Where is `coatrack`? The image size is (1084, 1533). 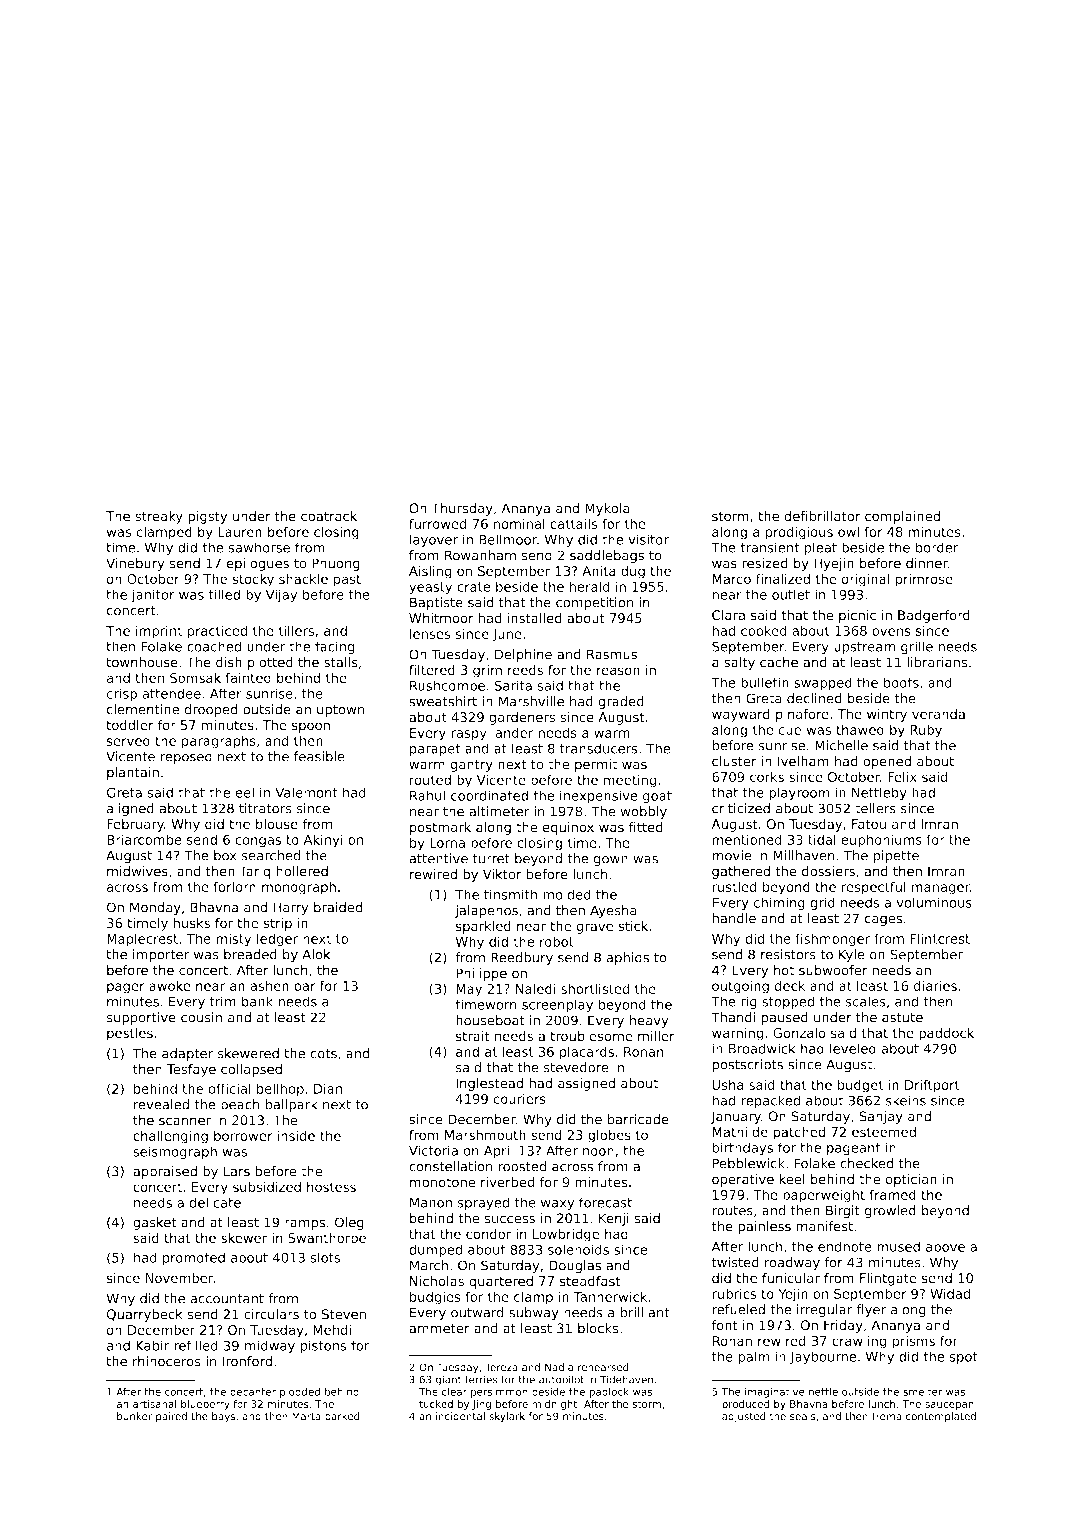
coatrack is located at coordinates (329, 516).
